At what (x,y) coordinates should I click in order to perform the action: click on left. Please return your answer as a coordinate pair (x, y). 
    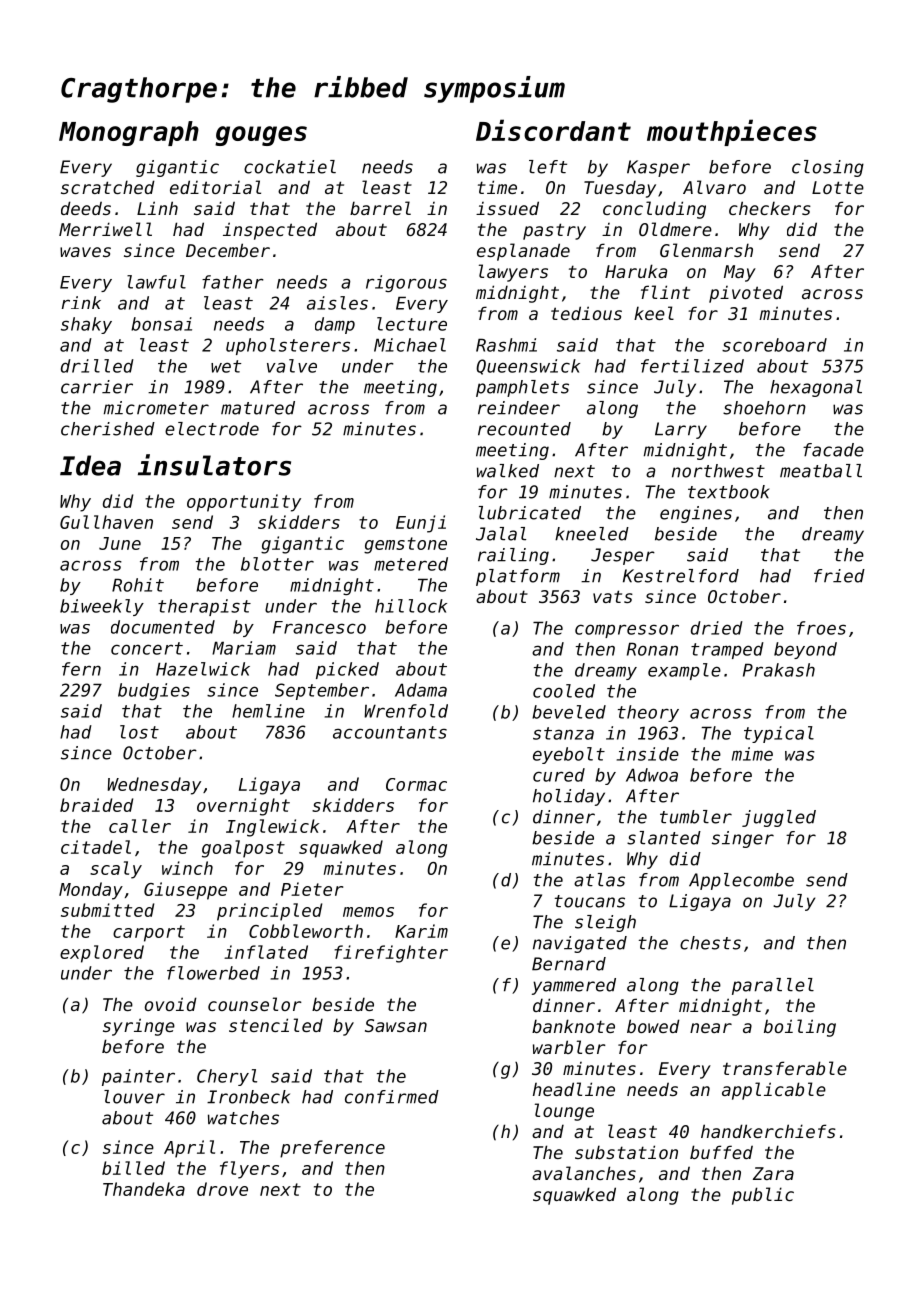
    Looking at the image, I should click on (548, 167).
